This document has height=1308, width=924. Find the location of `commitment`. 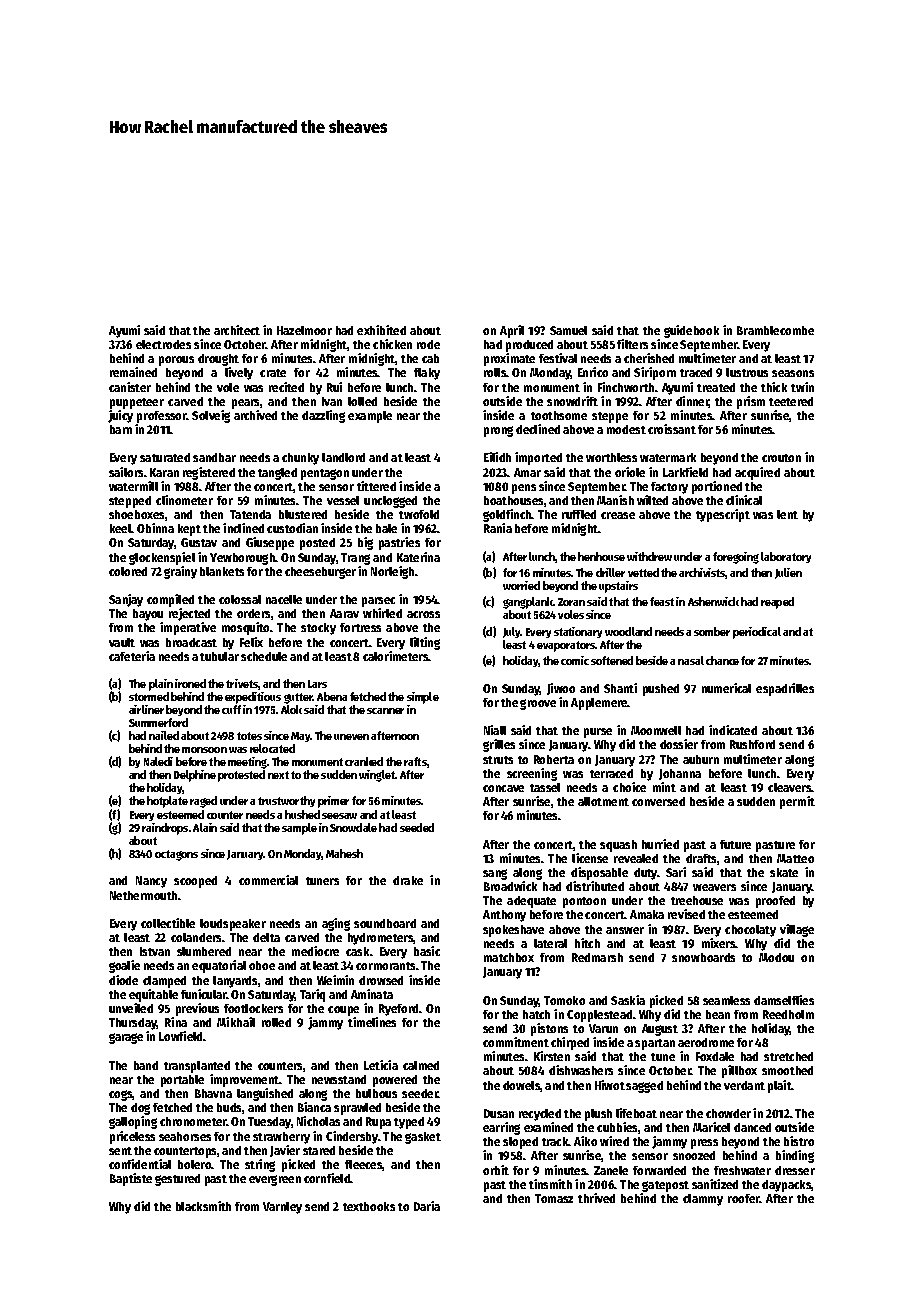

commitment is located at coordinates (516, 1042).
